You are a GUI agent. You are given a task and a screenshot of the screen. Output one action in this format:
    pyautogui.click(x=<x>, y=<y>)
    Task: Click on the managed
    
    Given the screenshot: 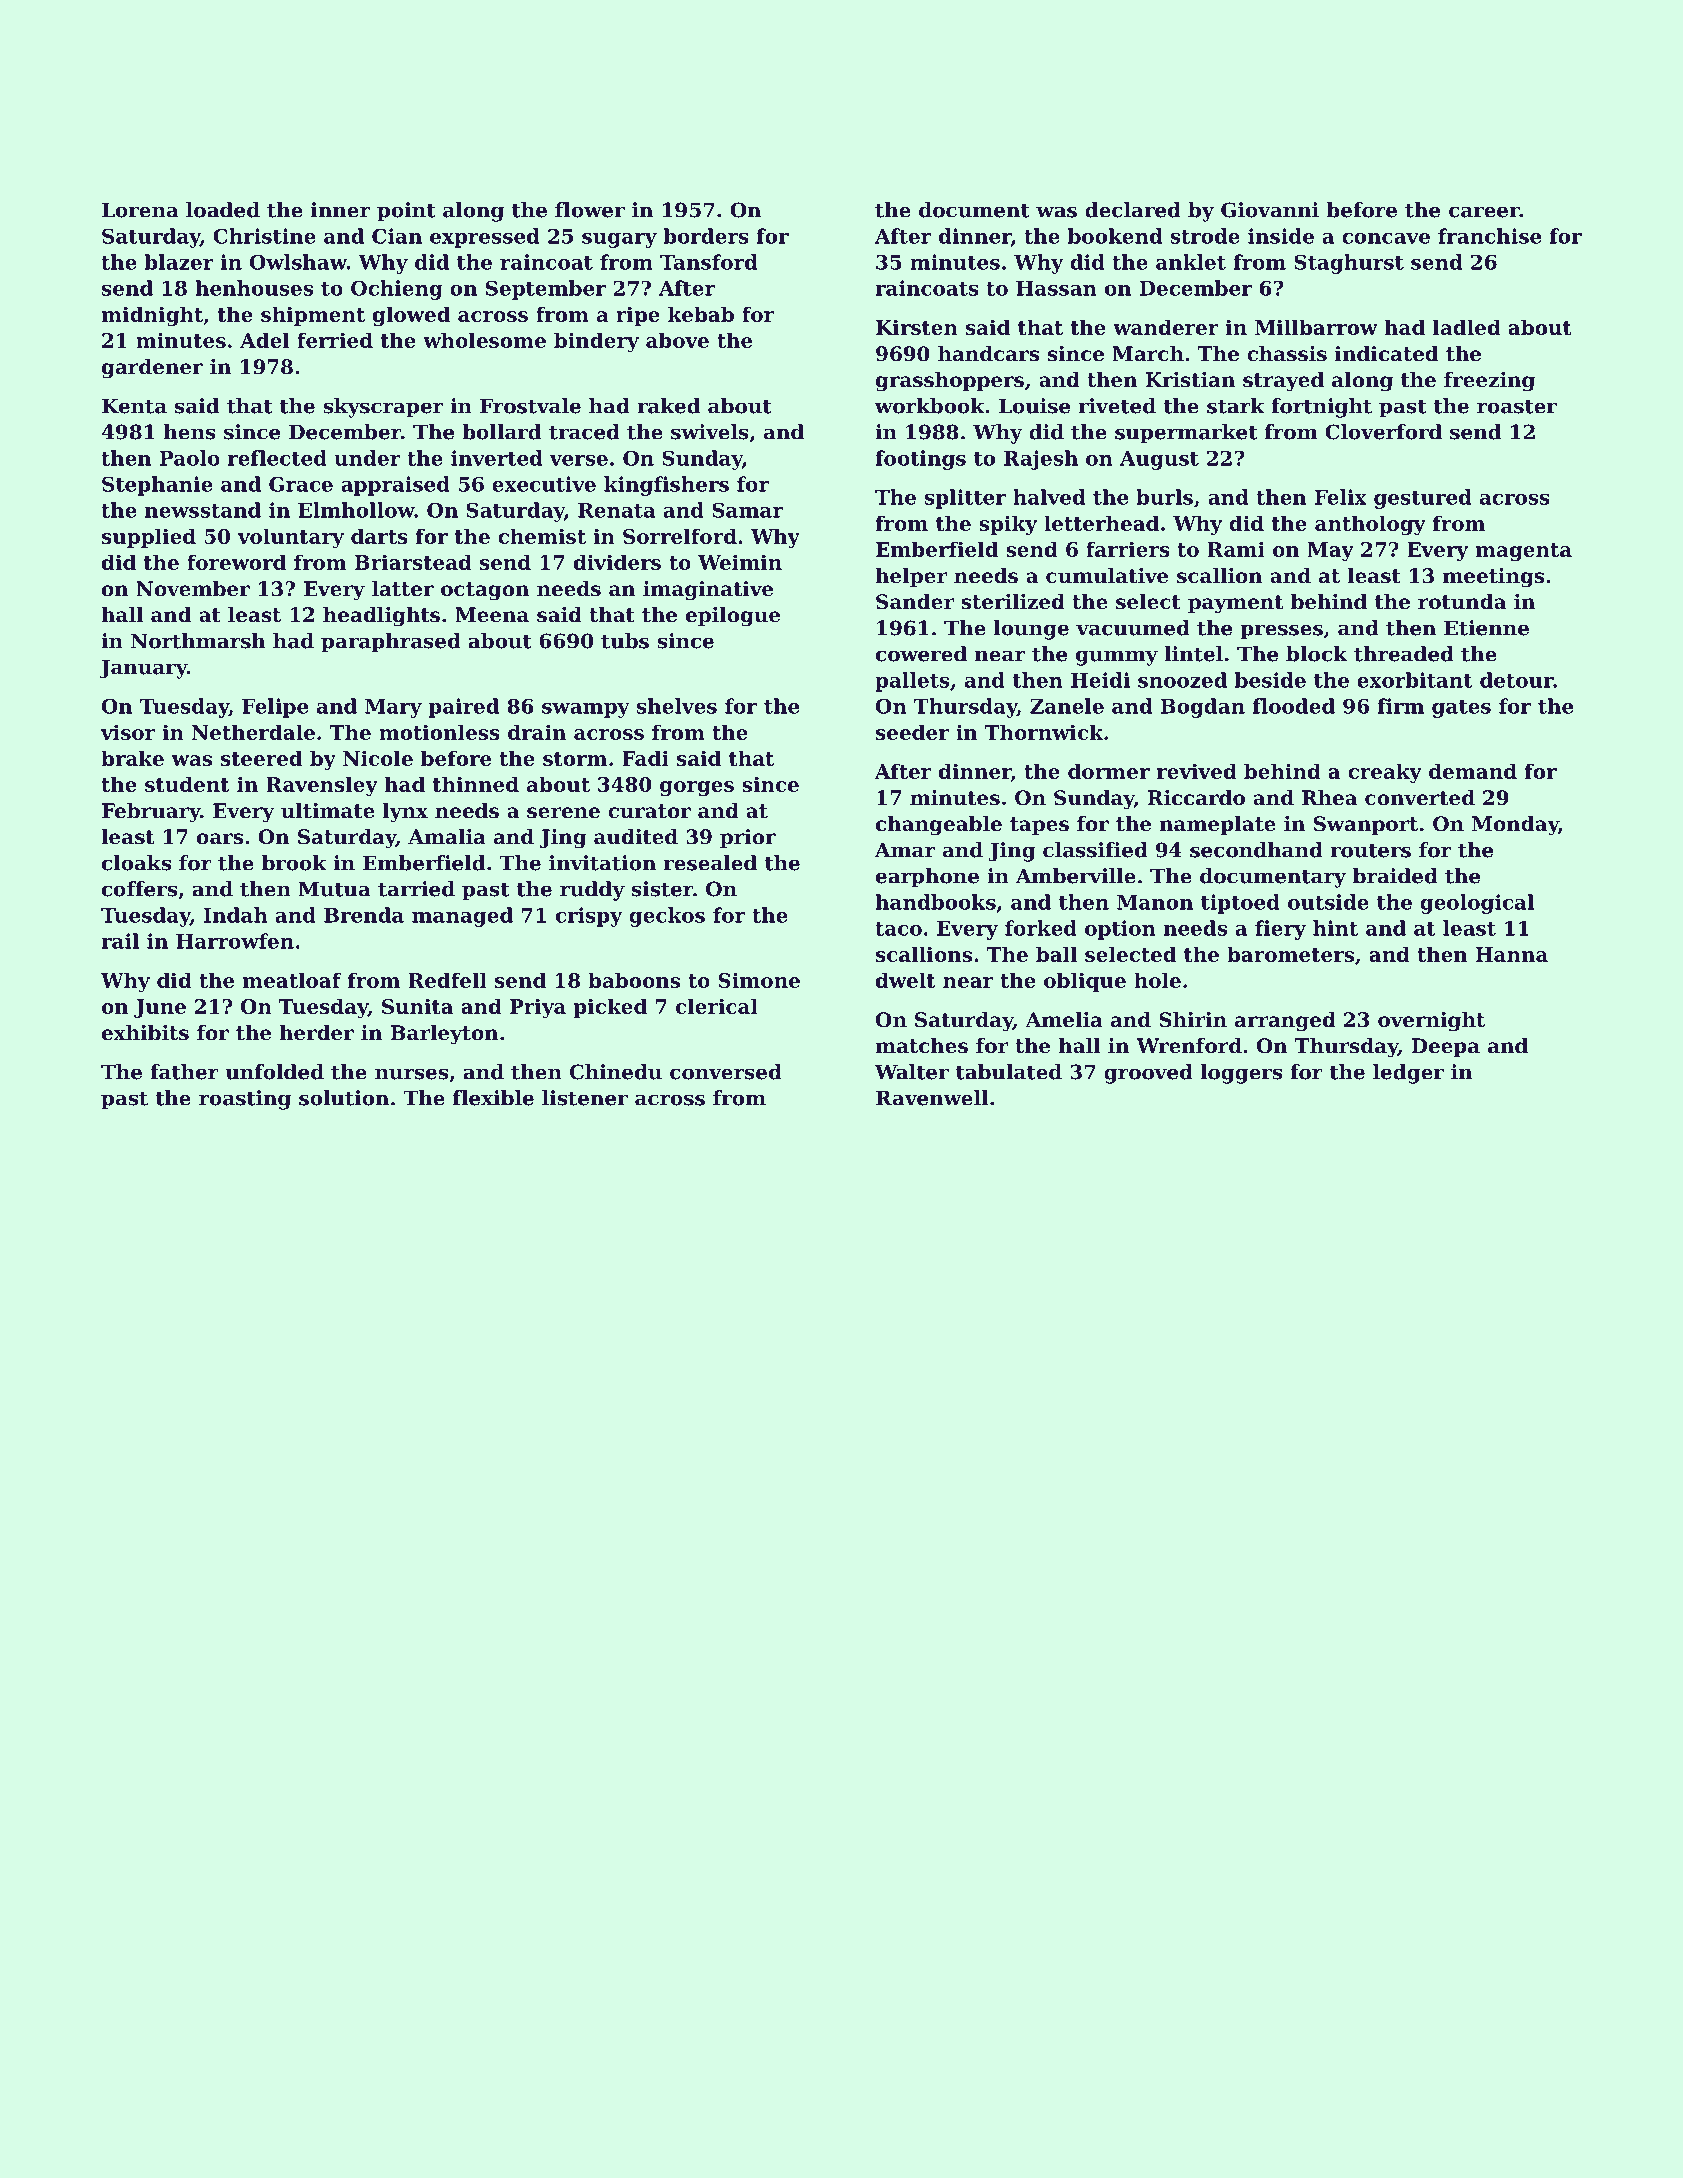 What is the action you would take?
    pyautogui.click(x=462, y=917)
